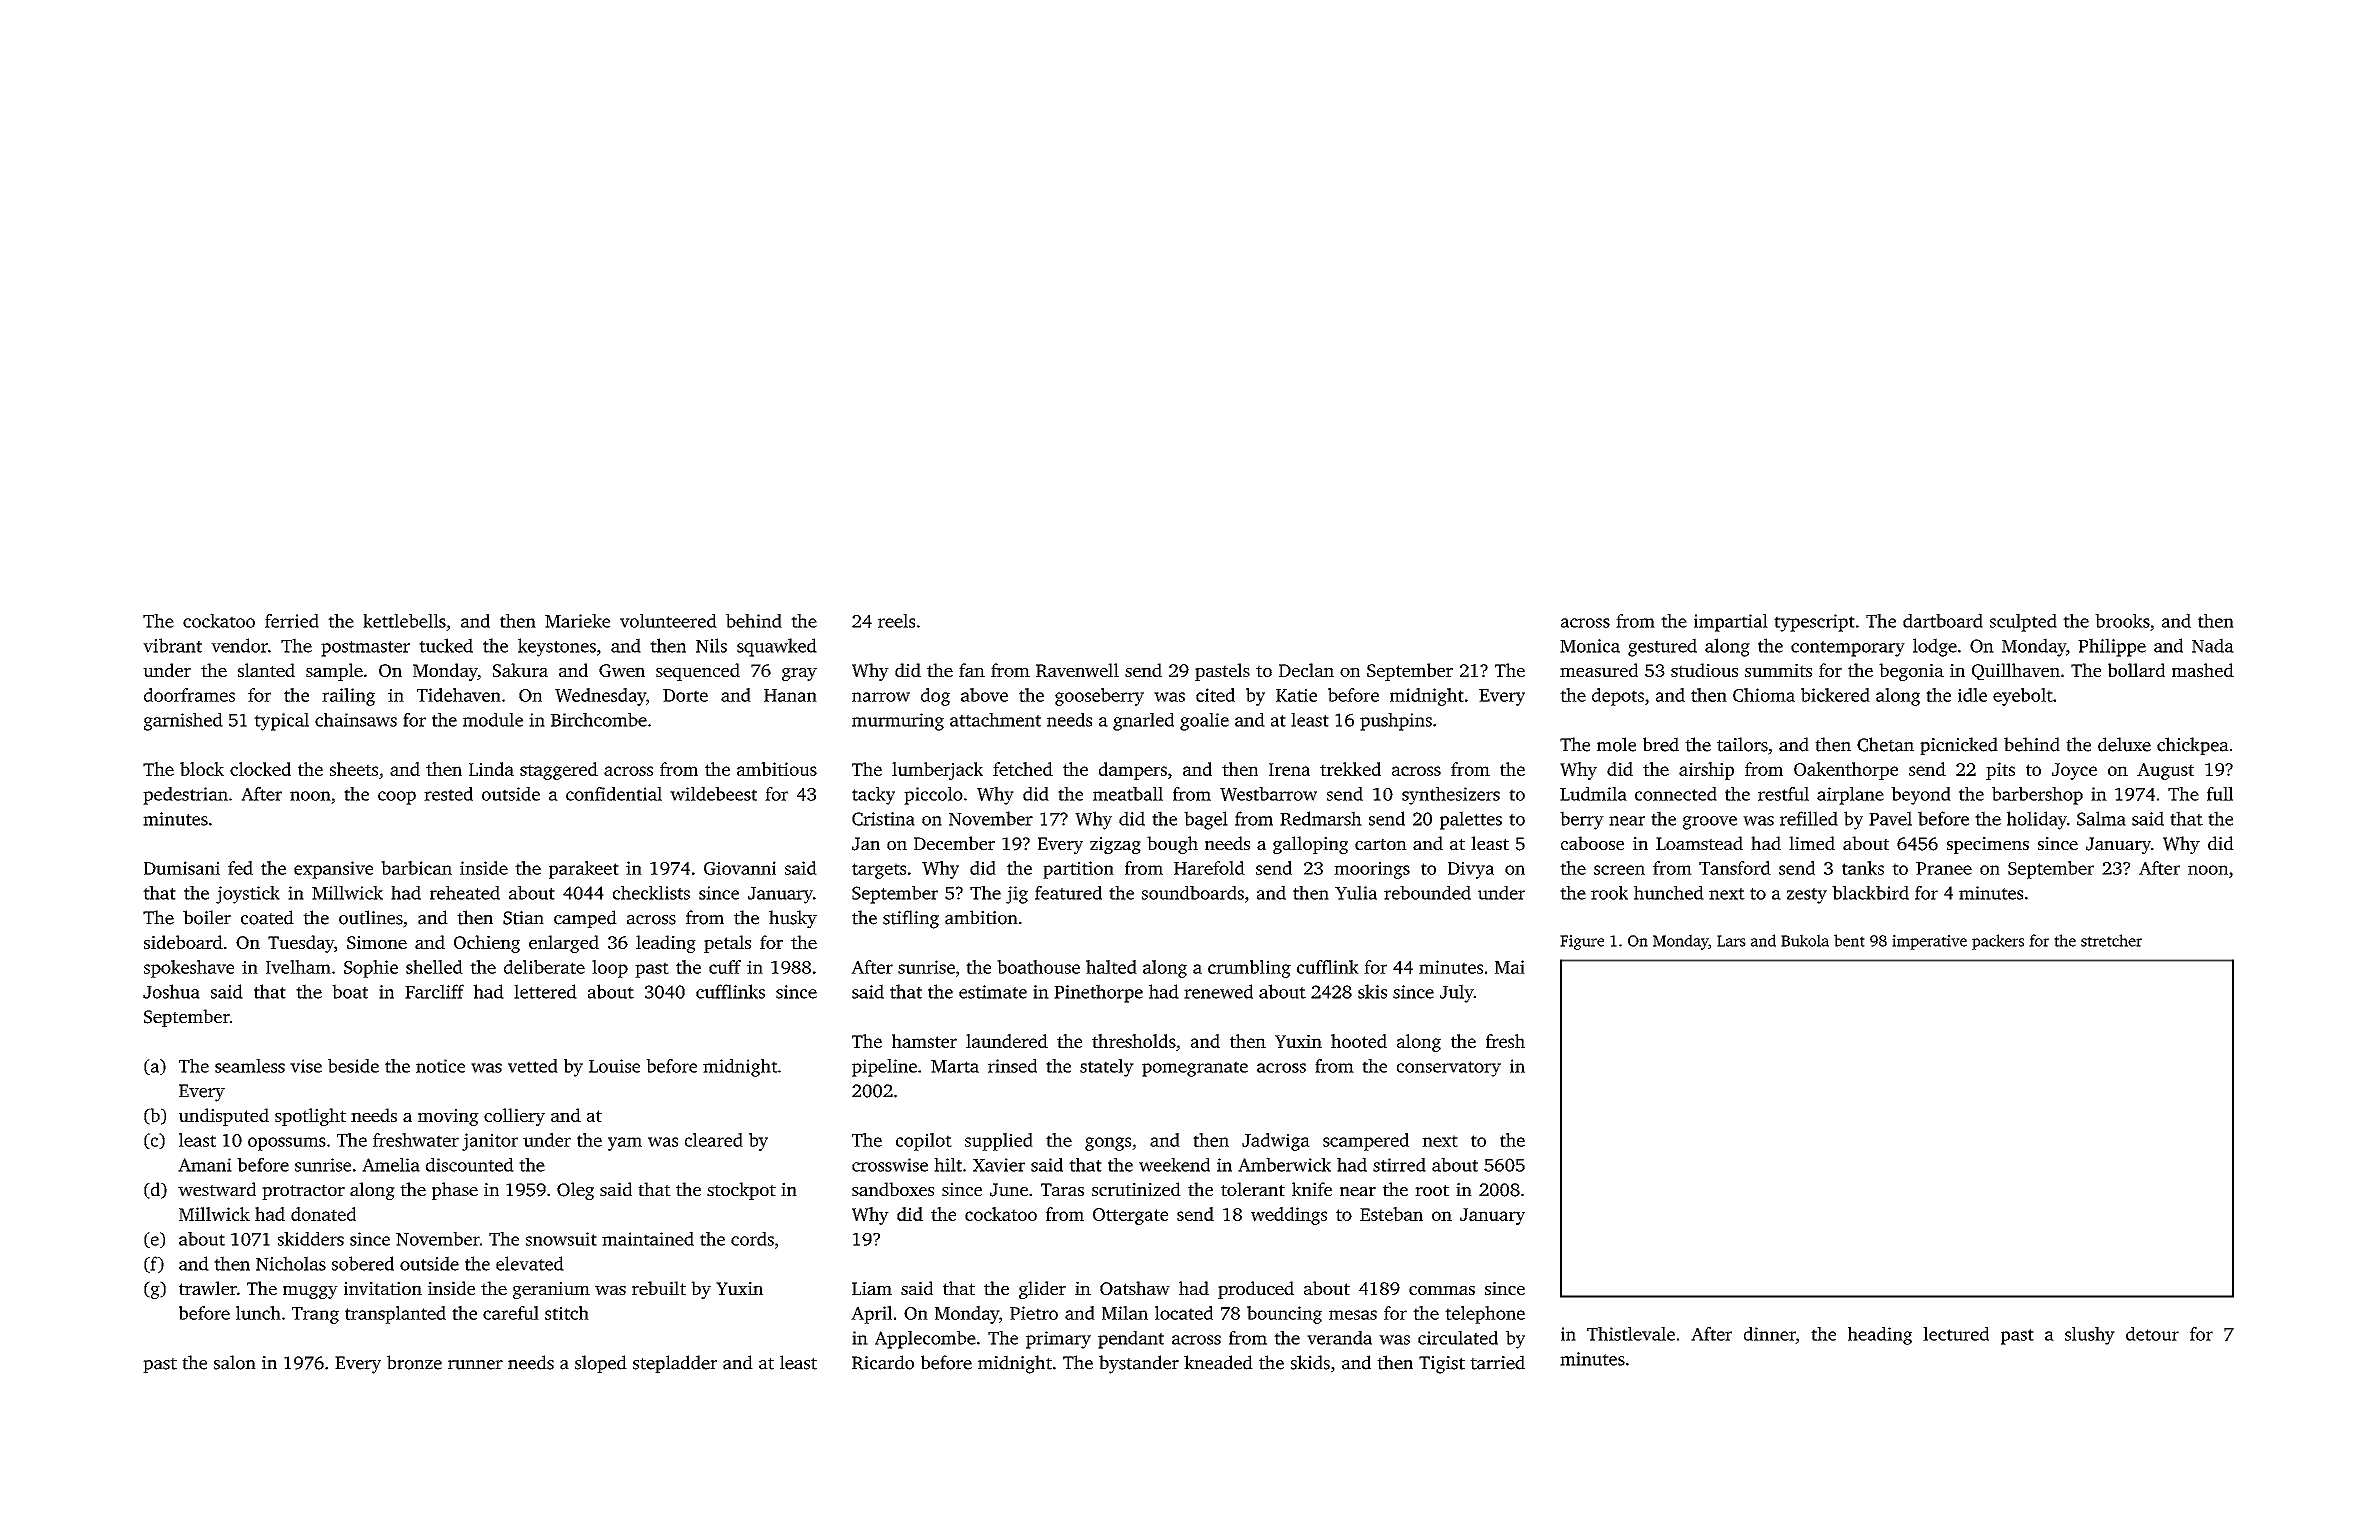  What do you see at coordinates (601, 1364) in the screenshot?
I see `sloped` at bounding box center [601, 1364].
